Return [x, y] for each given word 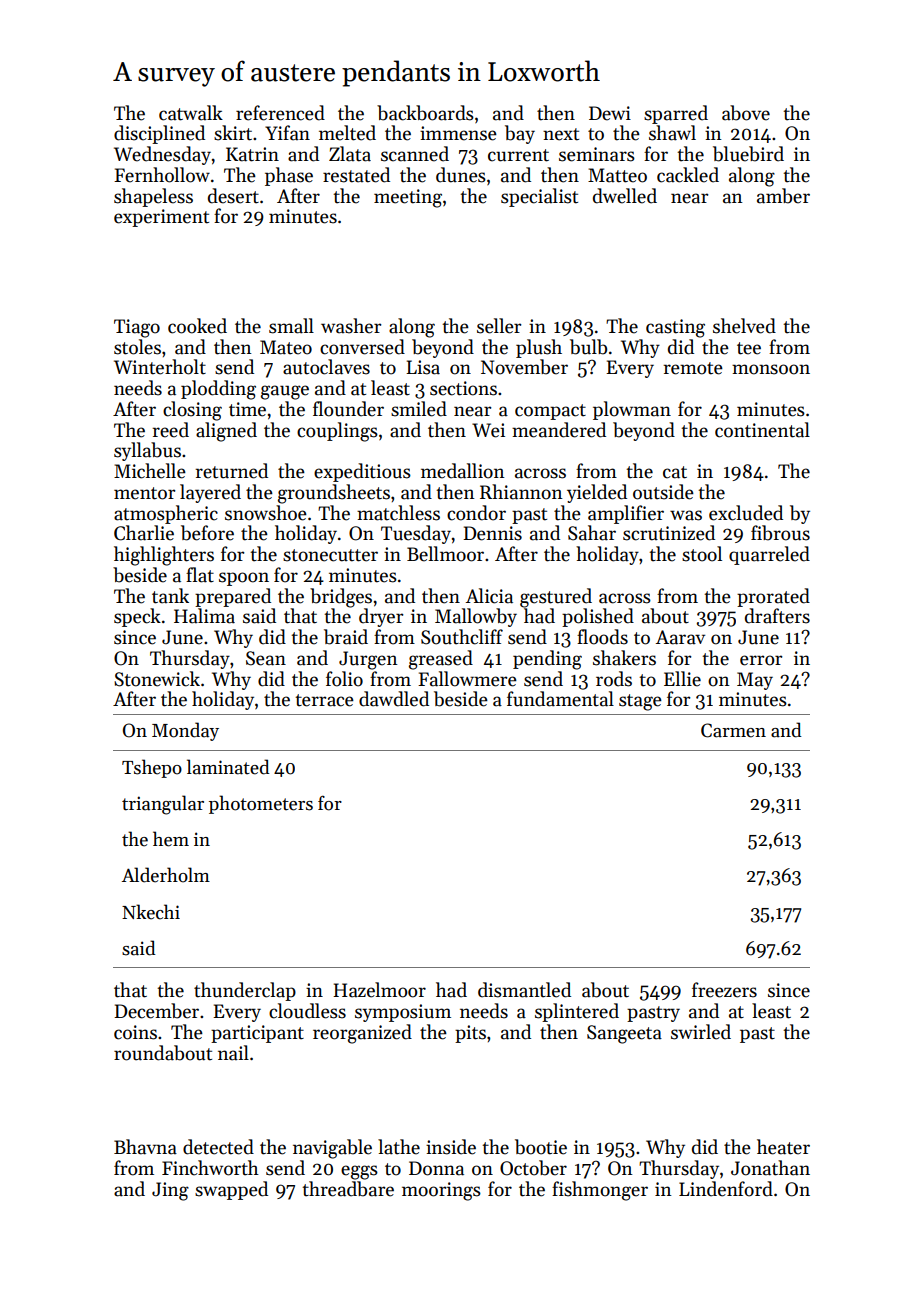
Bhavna [145, 1147]
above [746, 113]
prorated [773, 597]
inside [451, 1147]
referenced [280, 113]
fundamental [560, 699]
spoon [244, 579]
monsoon [771, 369]
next [561, 134]
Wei [488, 430]
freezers [724, 990]
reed [170, 430]
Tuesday [416, 534]
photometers [261, 804]
